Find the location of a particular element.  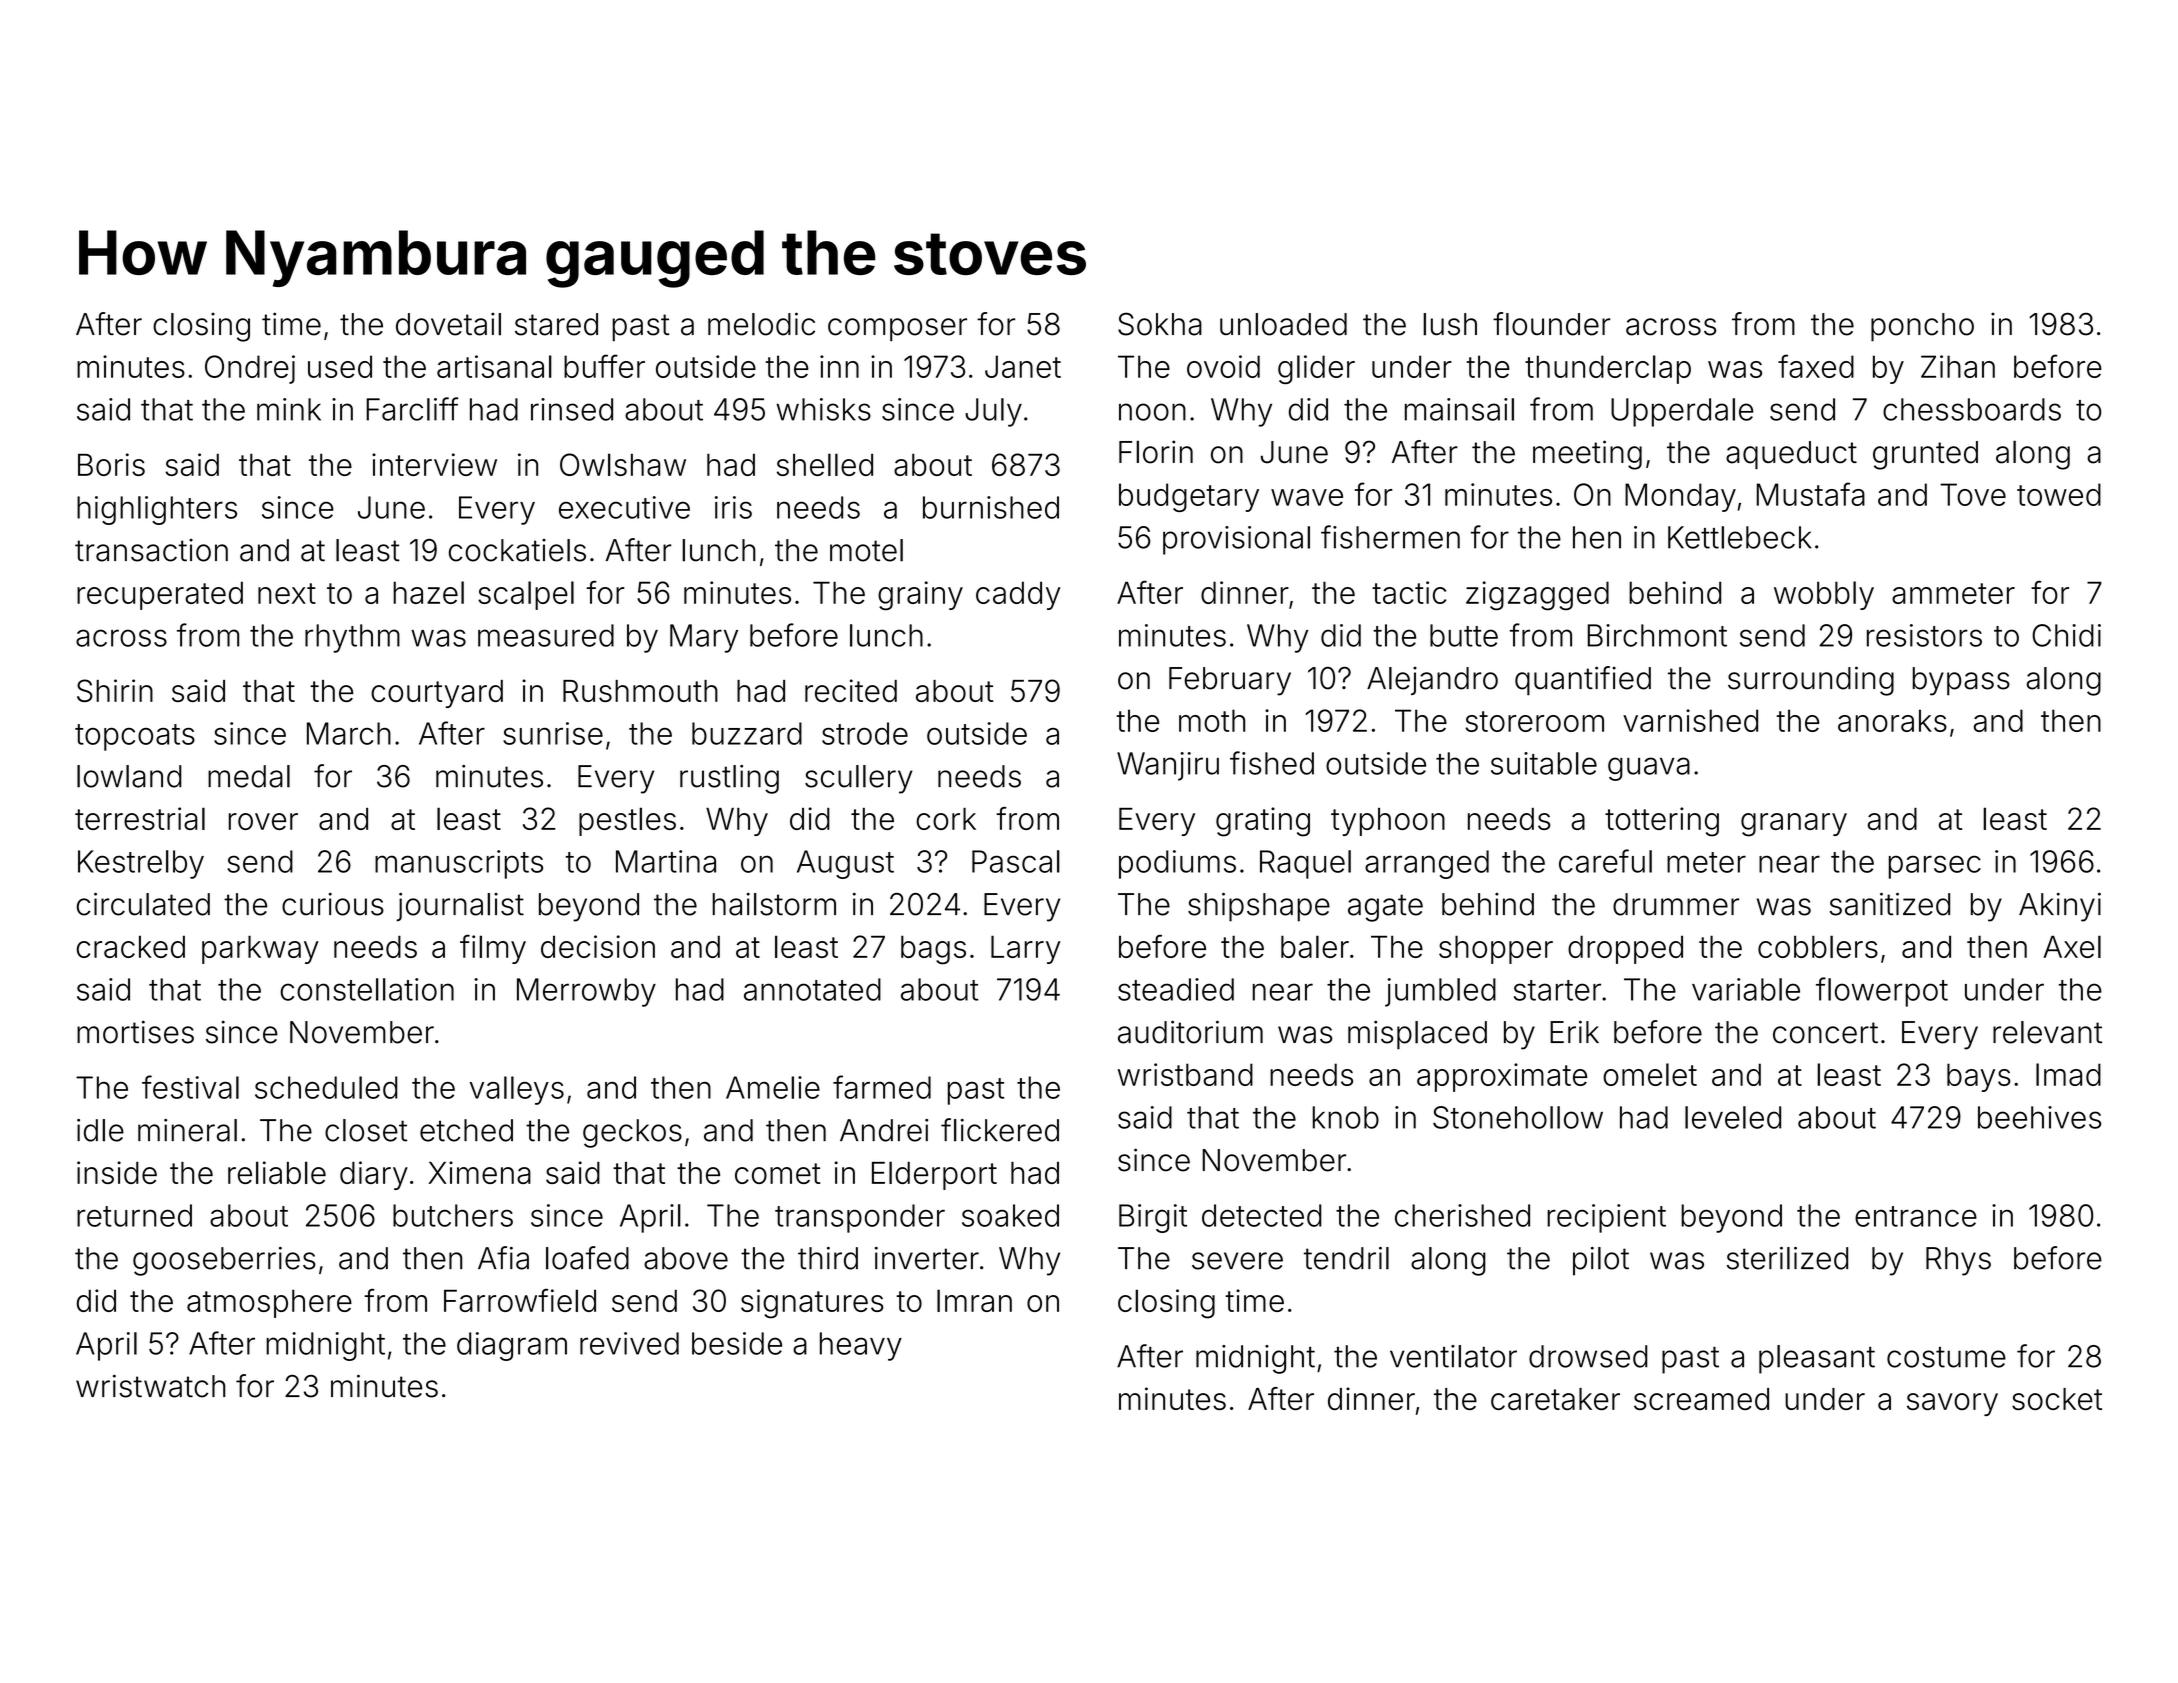

bags is located at coordinates (933, 950).
